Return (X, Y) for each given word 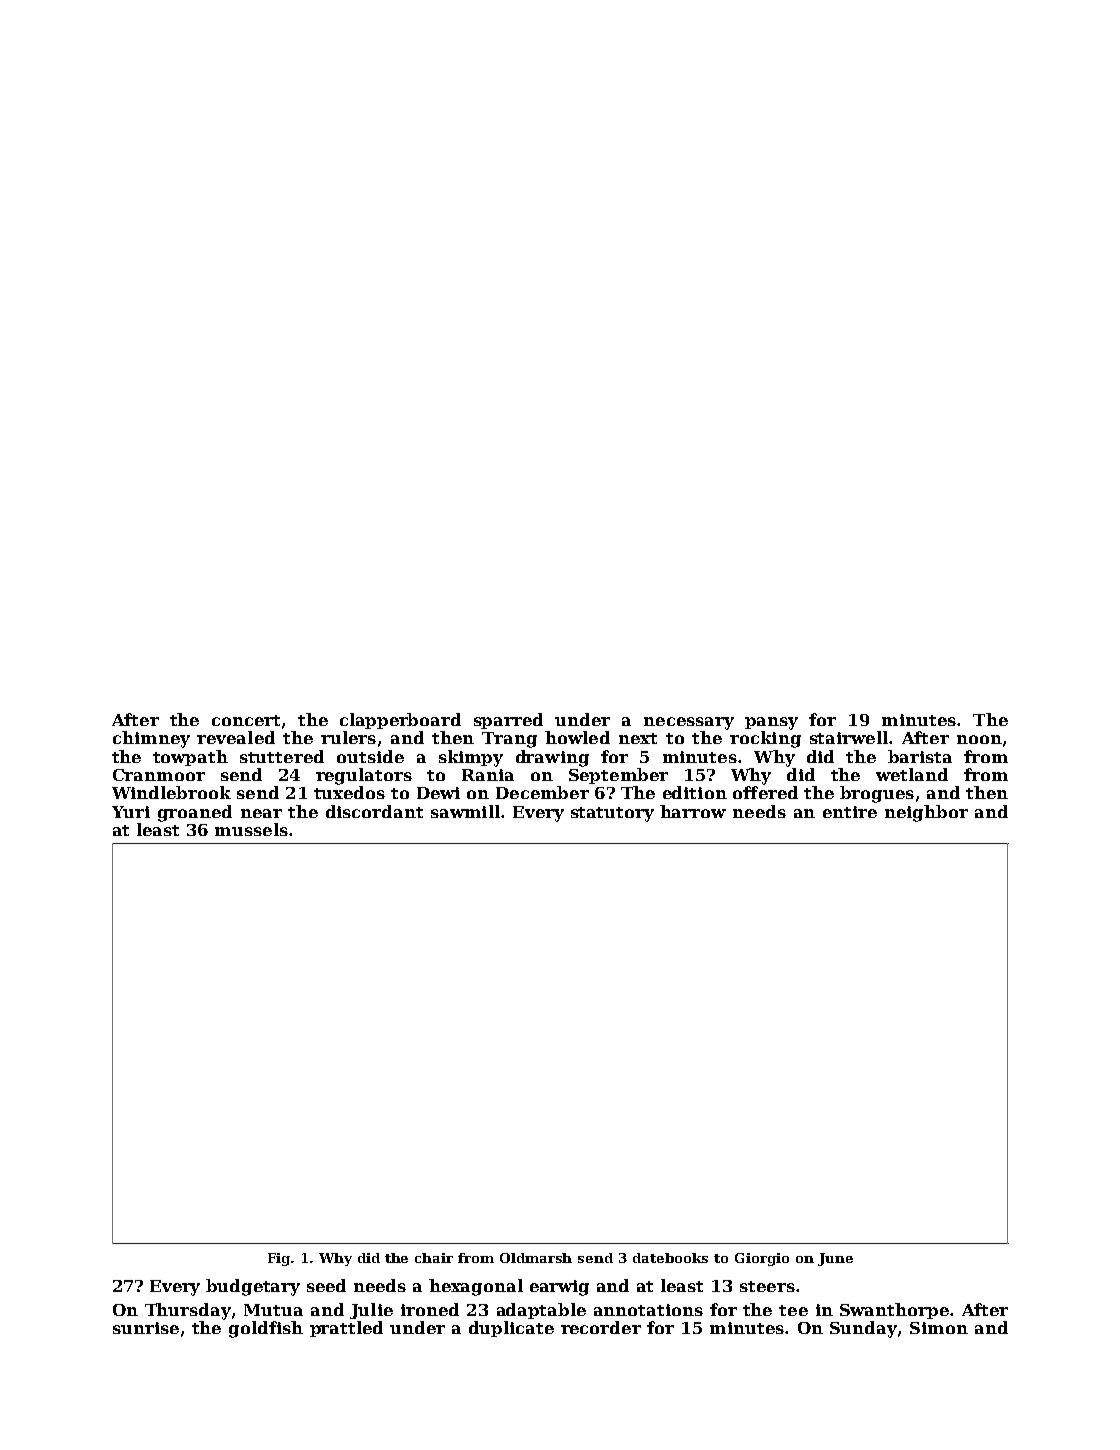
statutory (612, 814)
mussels (251, 829)
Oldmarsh (536, 1258)
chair (434, 1258)
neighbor (926, 813)
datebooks (670, 1258)
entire (850, 812)
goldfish (266, 1329)
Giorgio (762, 1259)
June (835, 1259)
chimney (151, 739)
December (542, 792)
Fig (279, 1259)
